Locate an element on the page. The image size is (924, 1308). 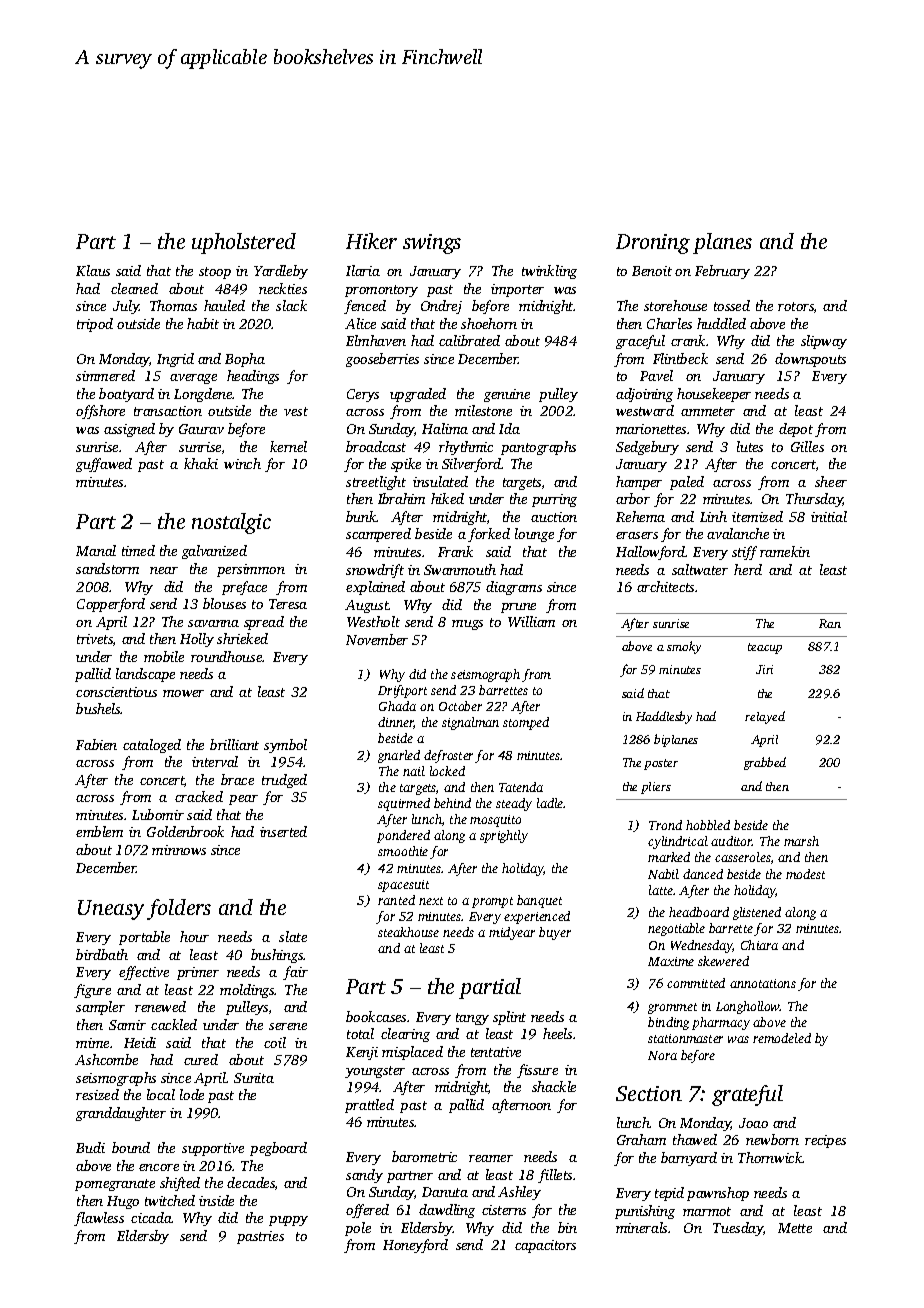
upholstered is located at coordinates (244, 243).
